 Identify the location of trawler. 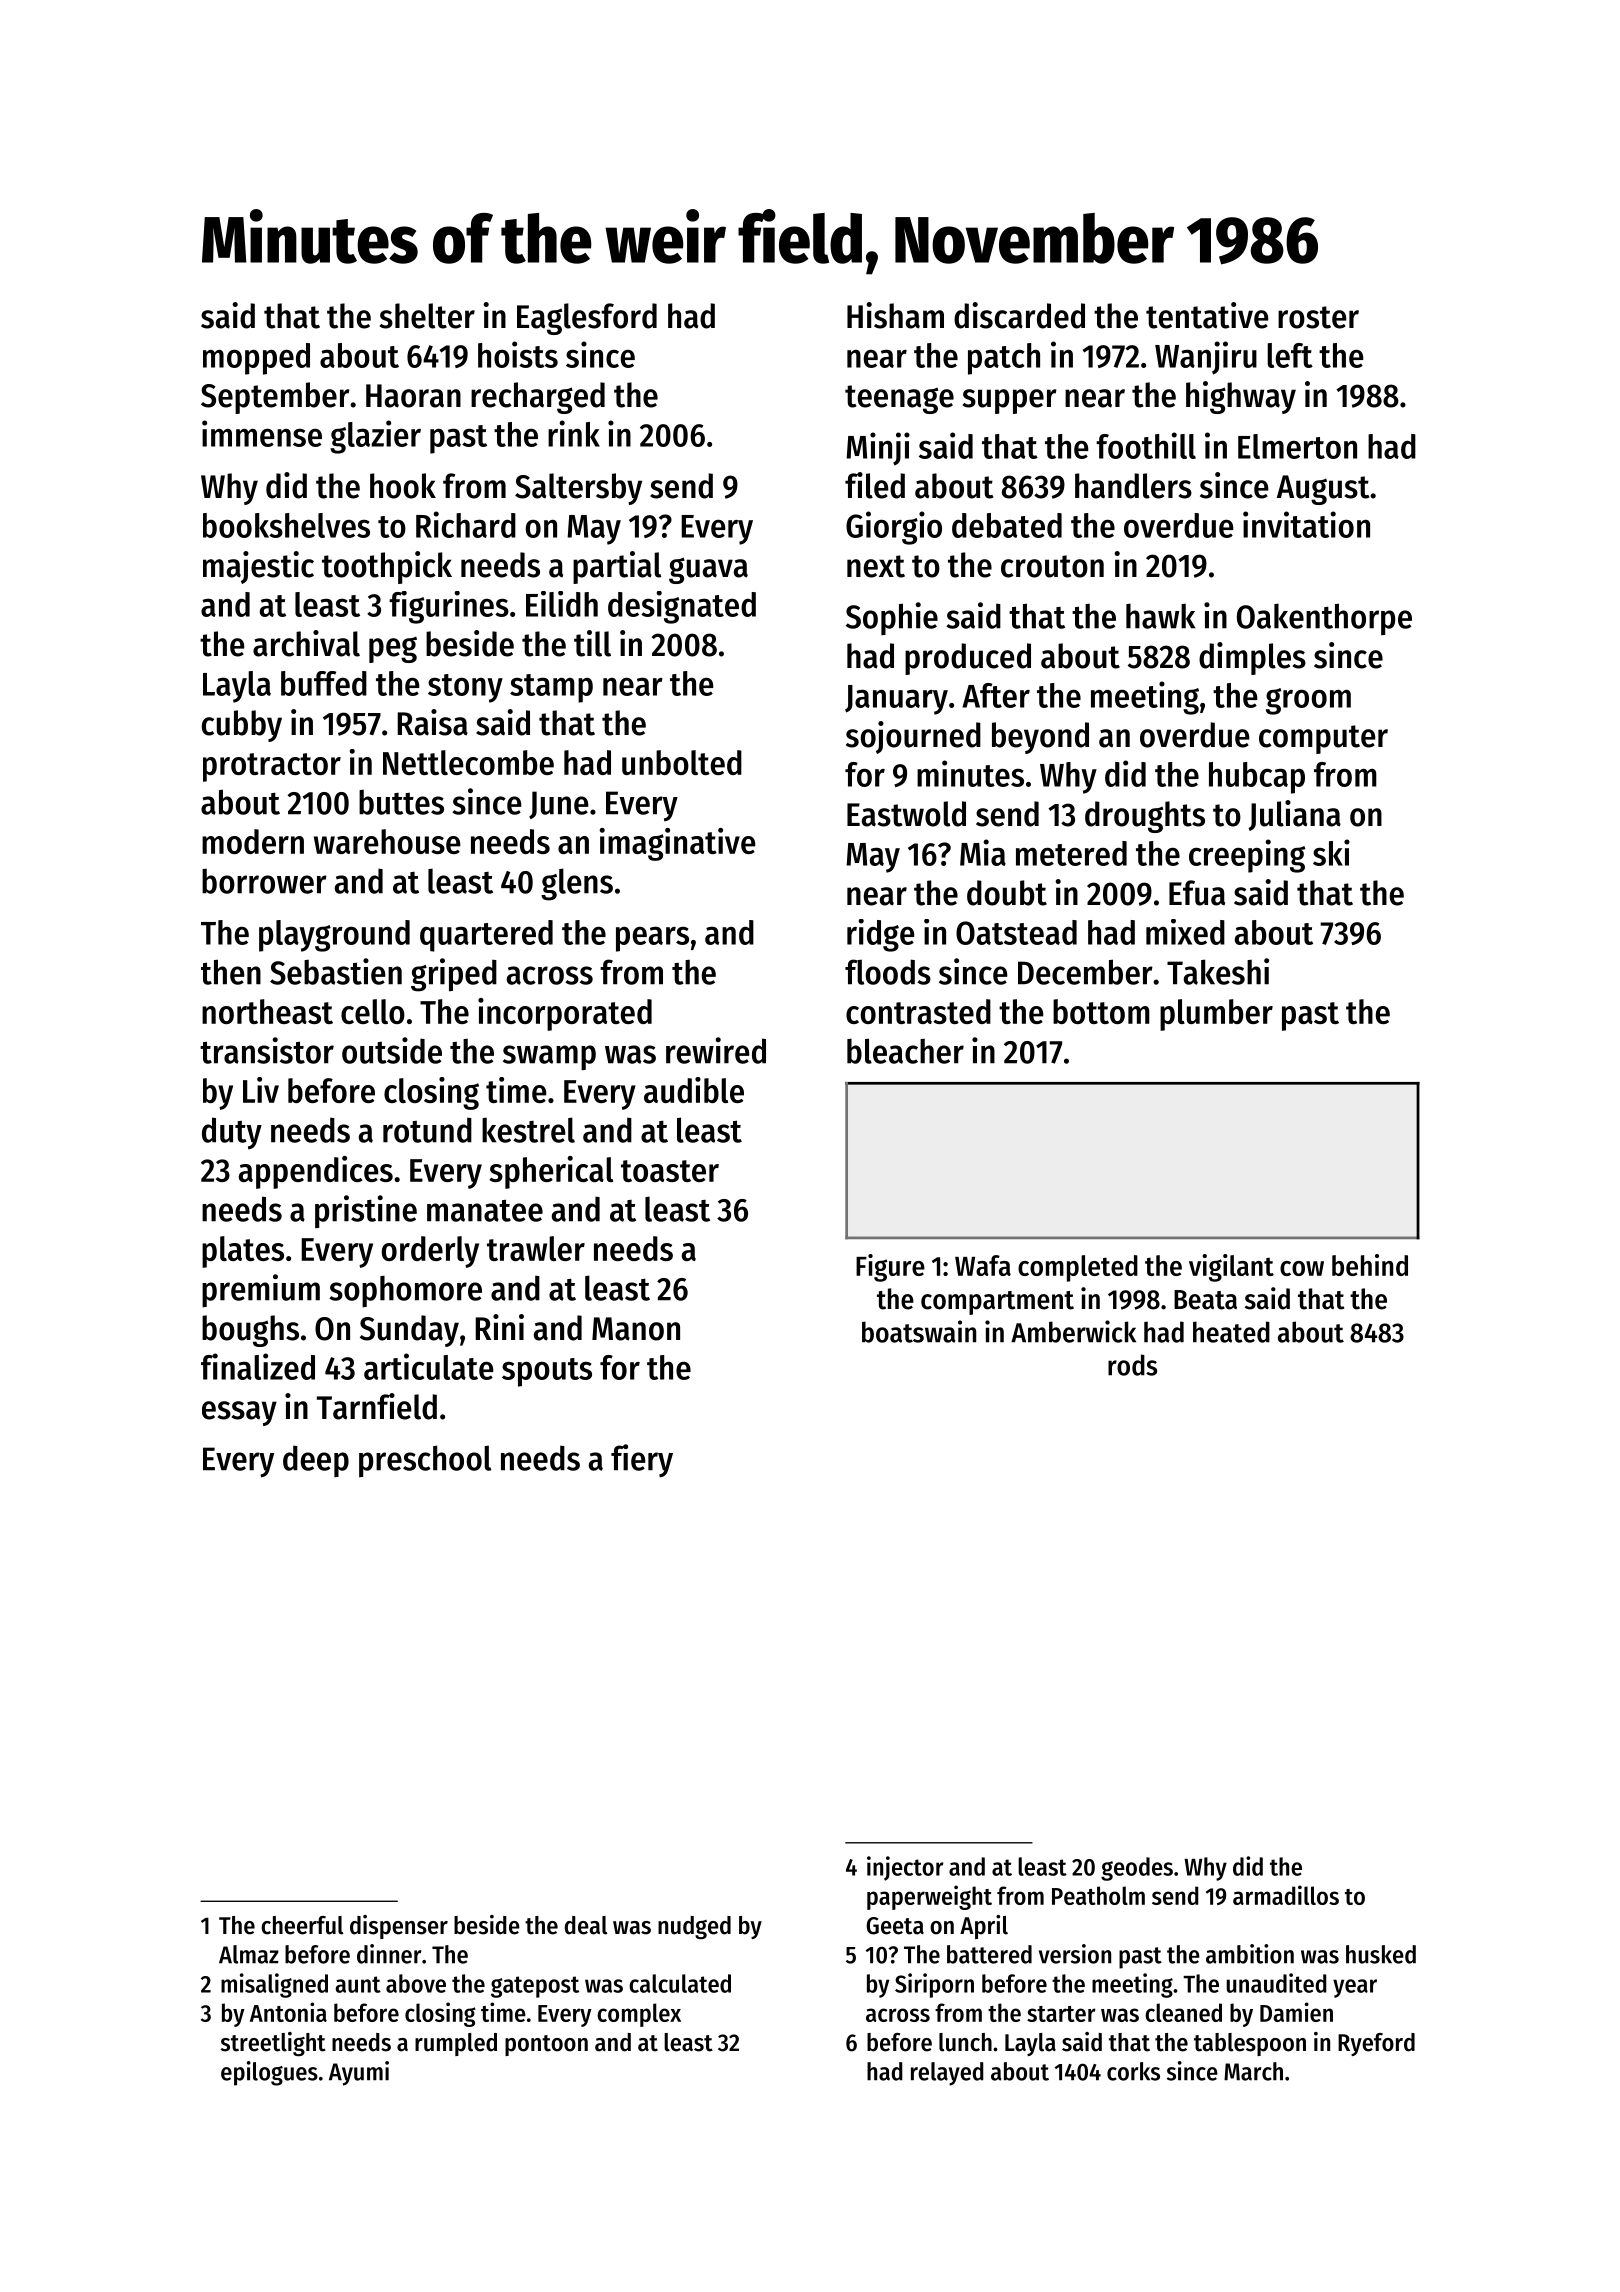
(536, 1248).
